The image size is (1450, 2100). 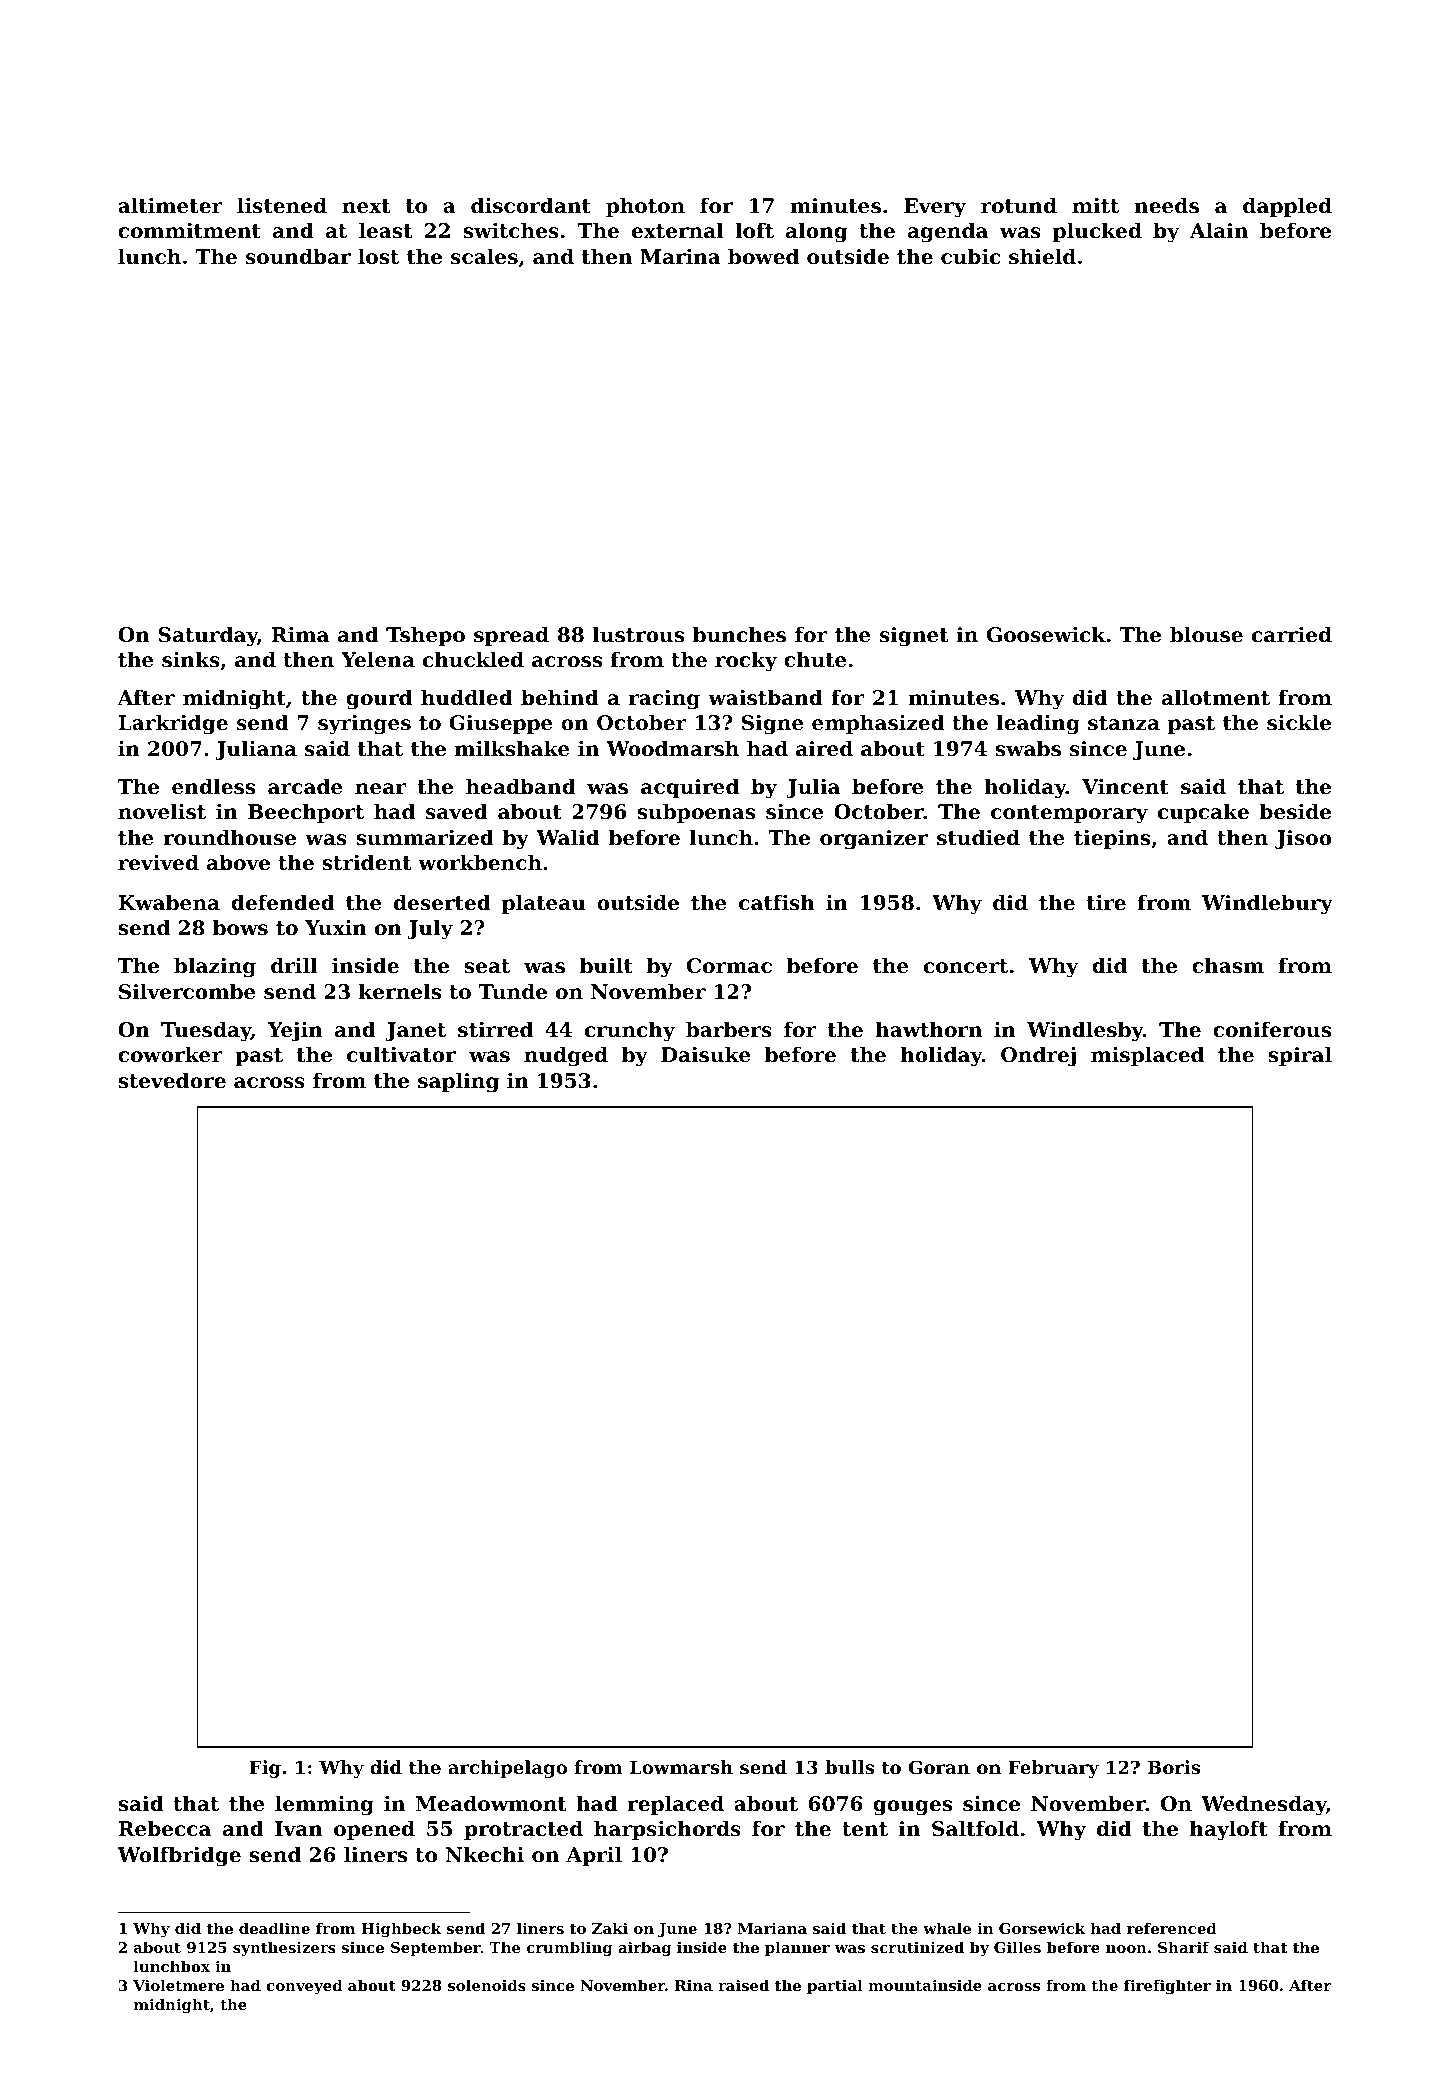 I want to click on stevedore, so click(x=172, y=1080).
